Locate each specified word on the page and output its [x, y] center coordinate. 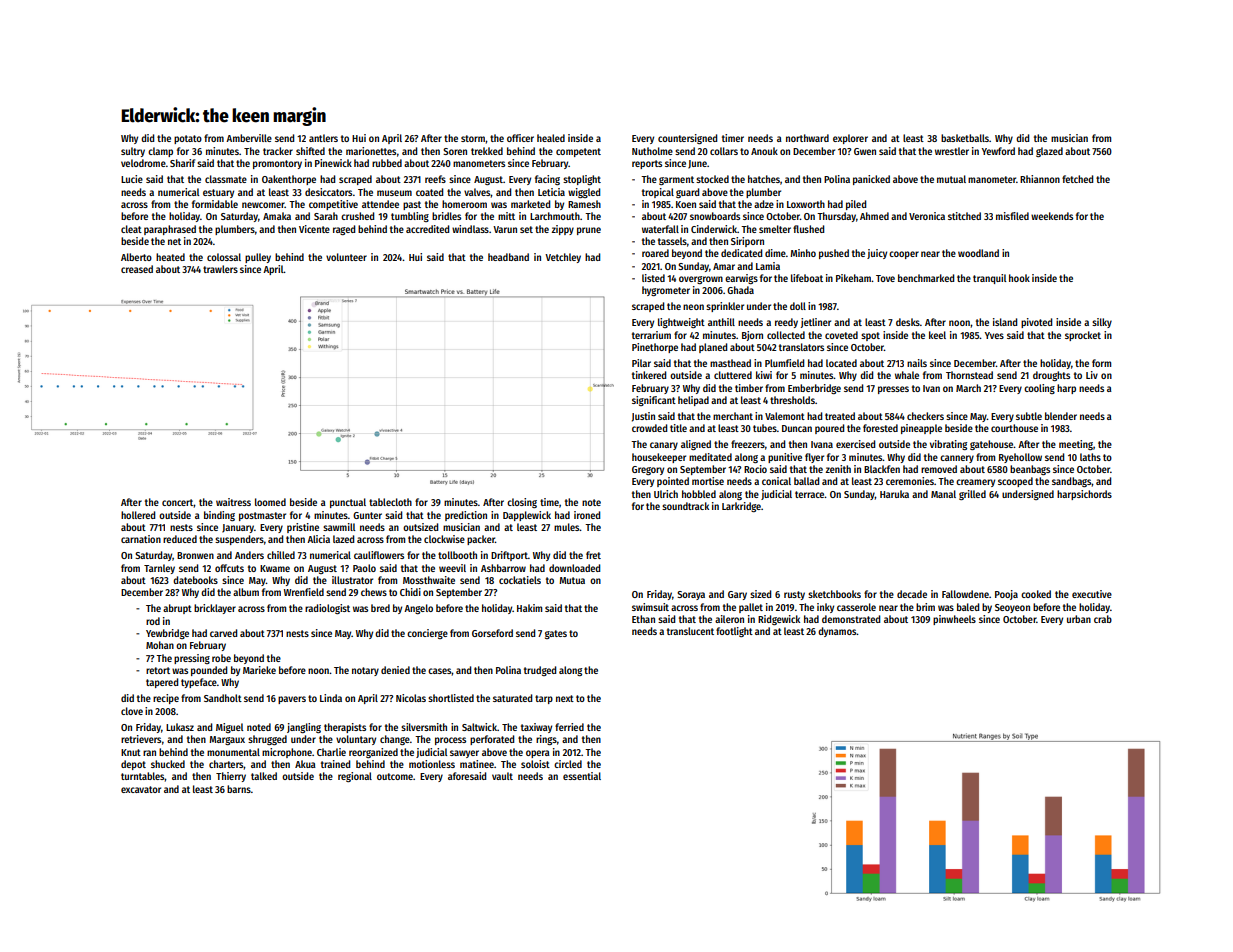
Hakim [529, 608]
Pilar [641, 363]
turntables [143, 776]
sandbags [1072, 482]
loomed [270, 502]
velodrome [143, 163]
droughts [1051, 376]
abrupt [177, 609]
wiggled [584, 193]
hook [1019, 278]
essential [582, 776]
